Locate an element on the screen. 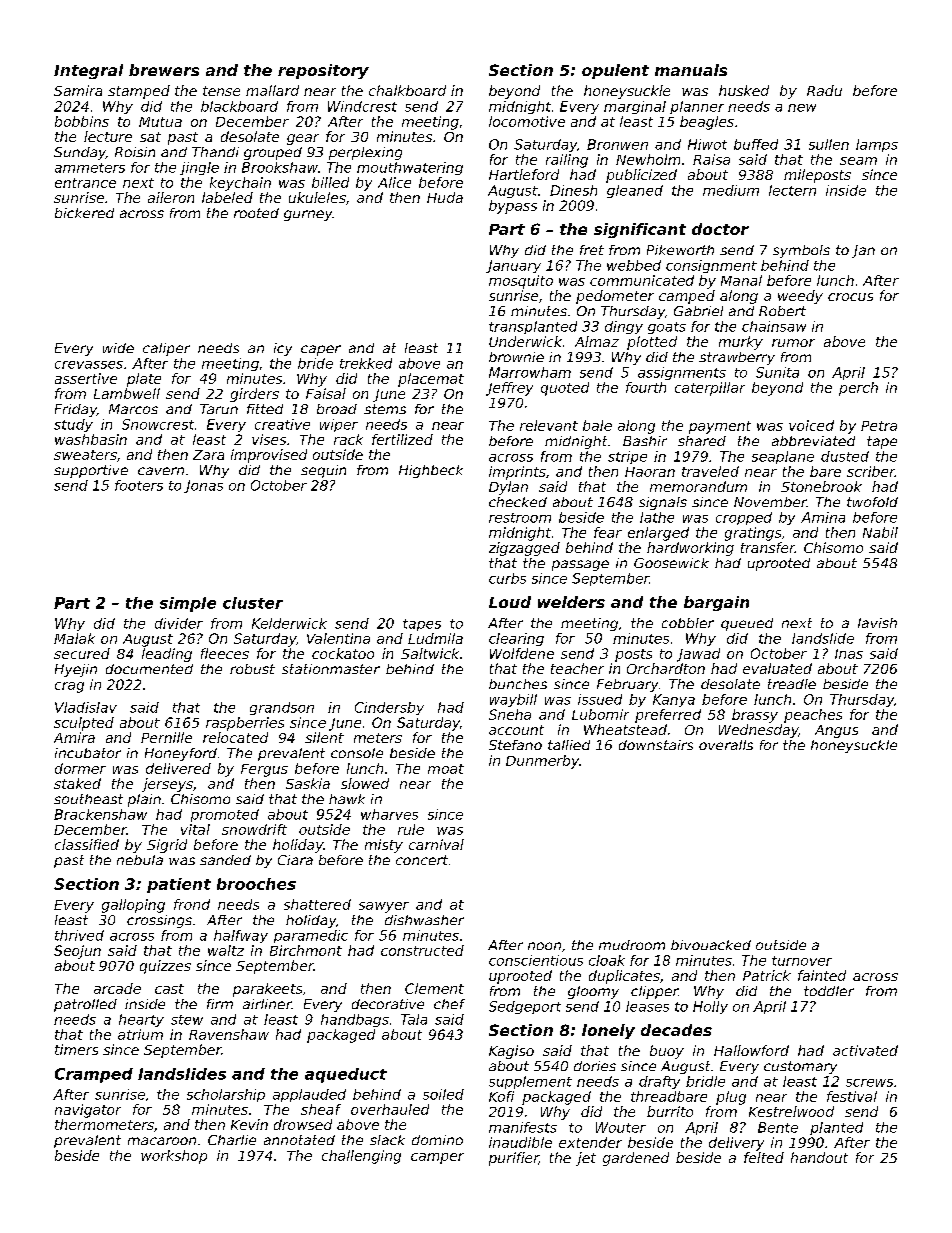 Image resolution: width=952 pixels, height=1233 pixels. locomotive is located at coordinates (527, 121).
